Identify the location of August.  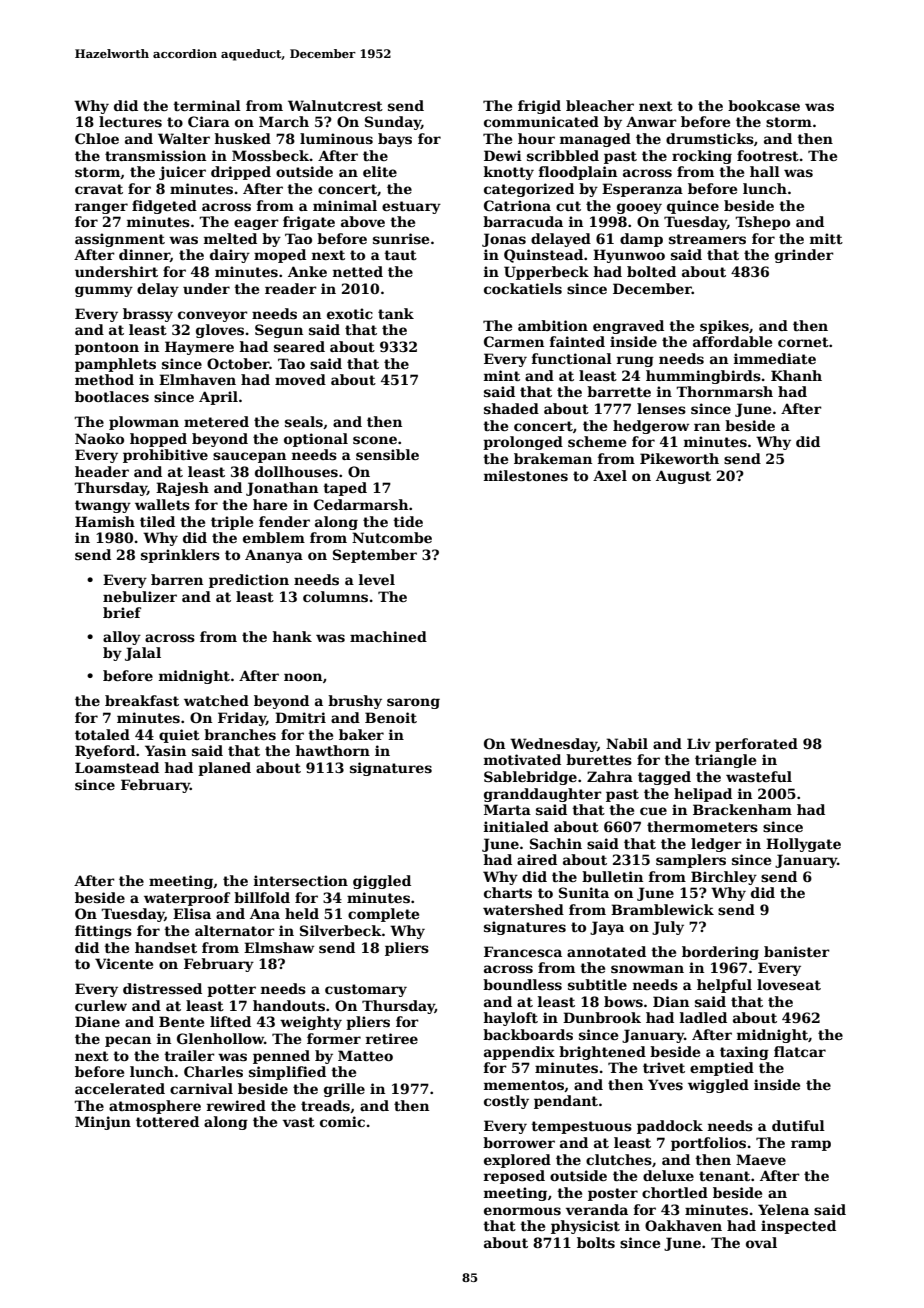
(683, 477).
